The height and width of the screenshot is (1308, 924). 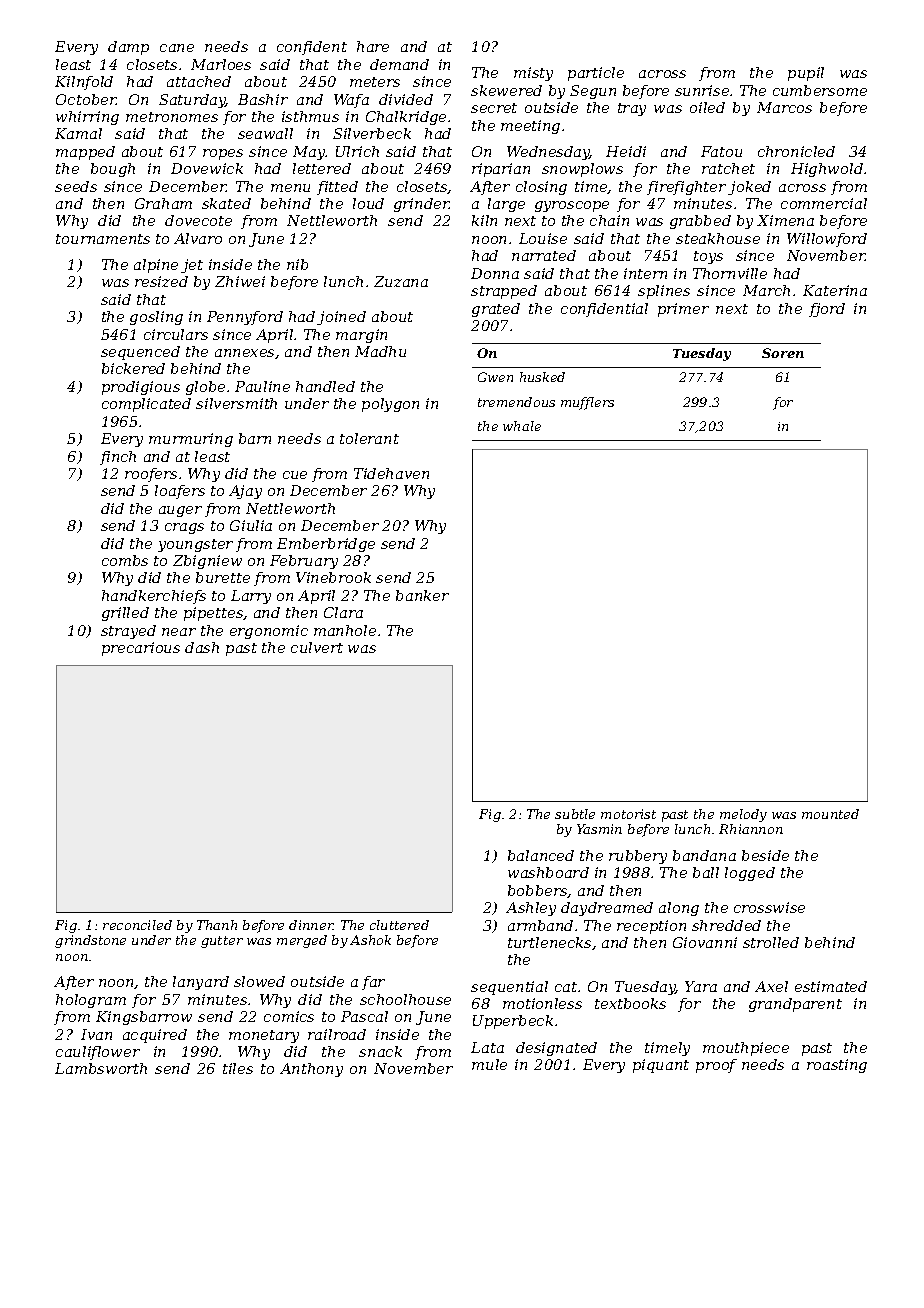 I want to click on seawall, so click(x=265, y=133).
